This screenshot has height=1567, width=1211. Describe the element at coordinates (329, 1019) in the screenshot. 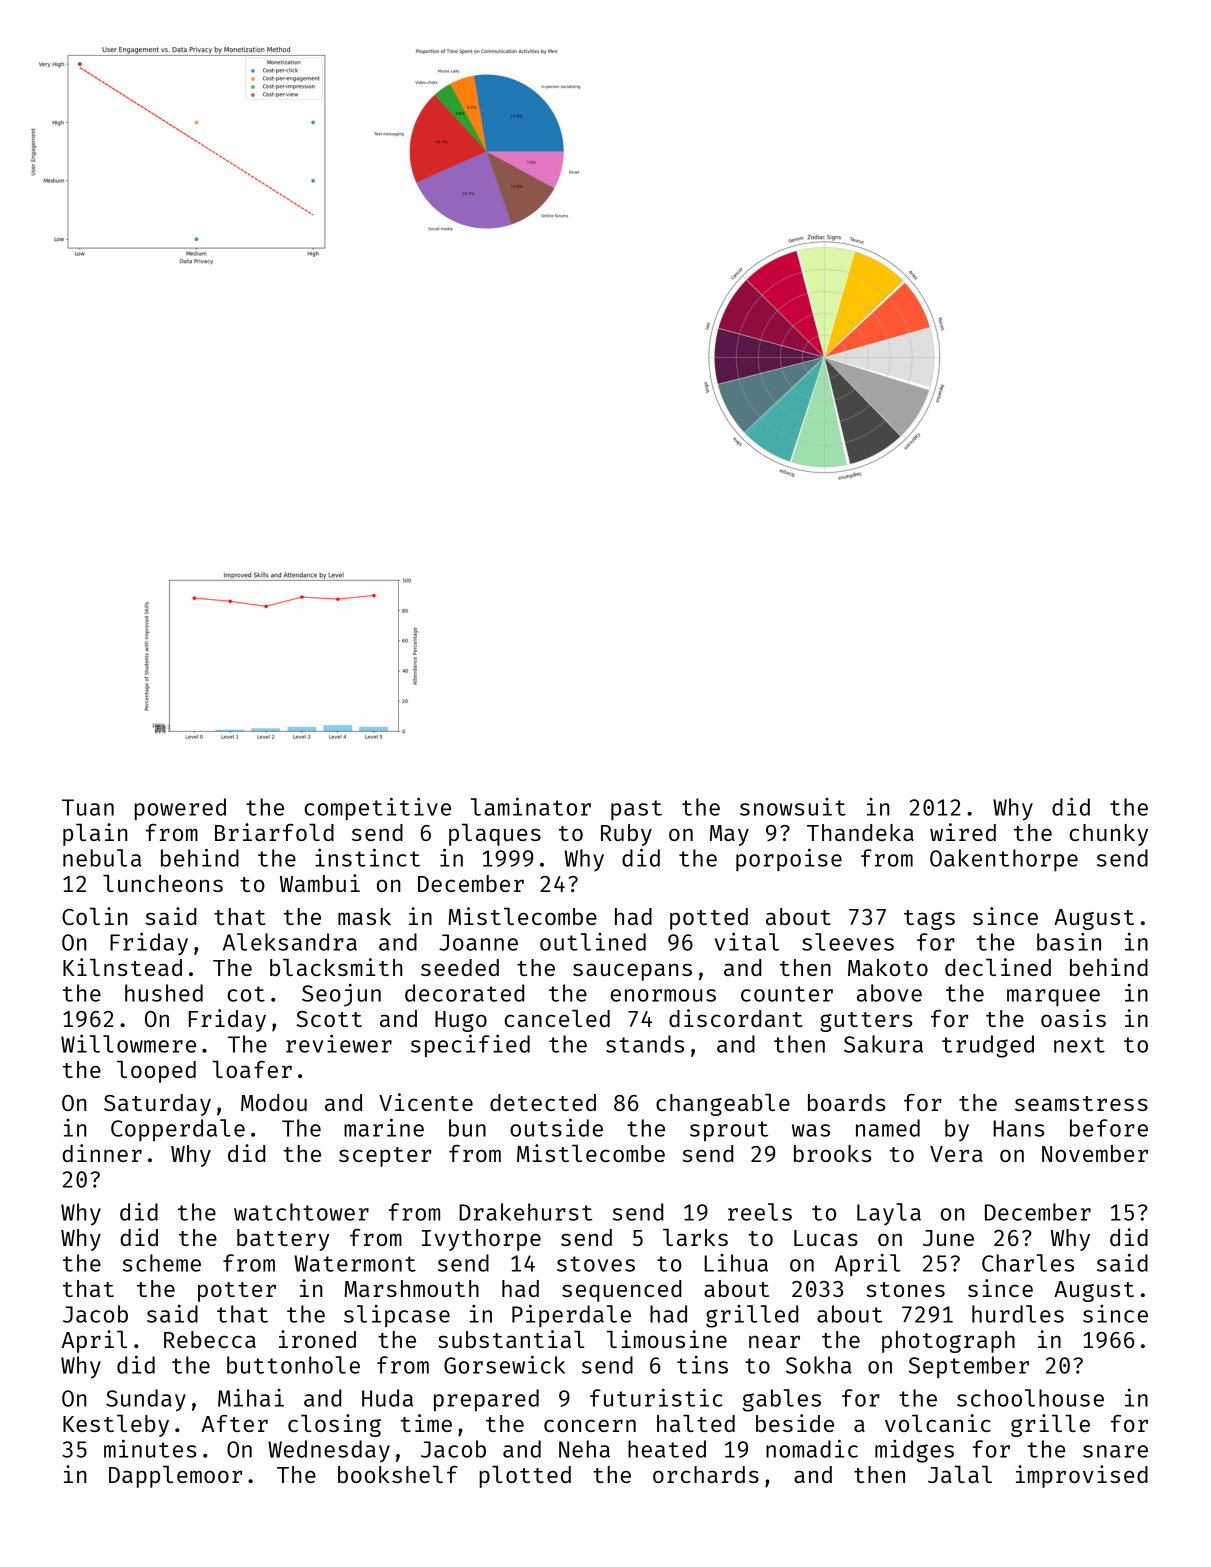

I see `Scott` at that location.
